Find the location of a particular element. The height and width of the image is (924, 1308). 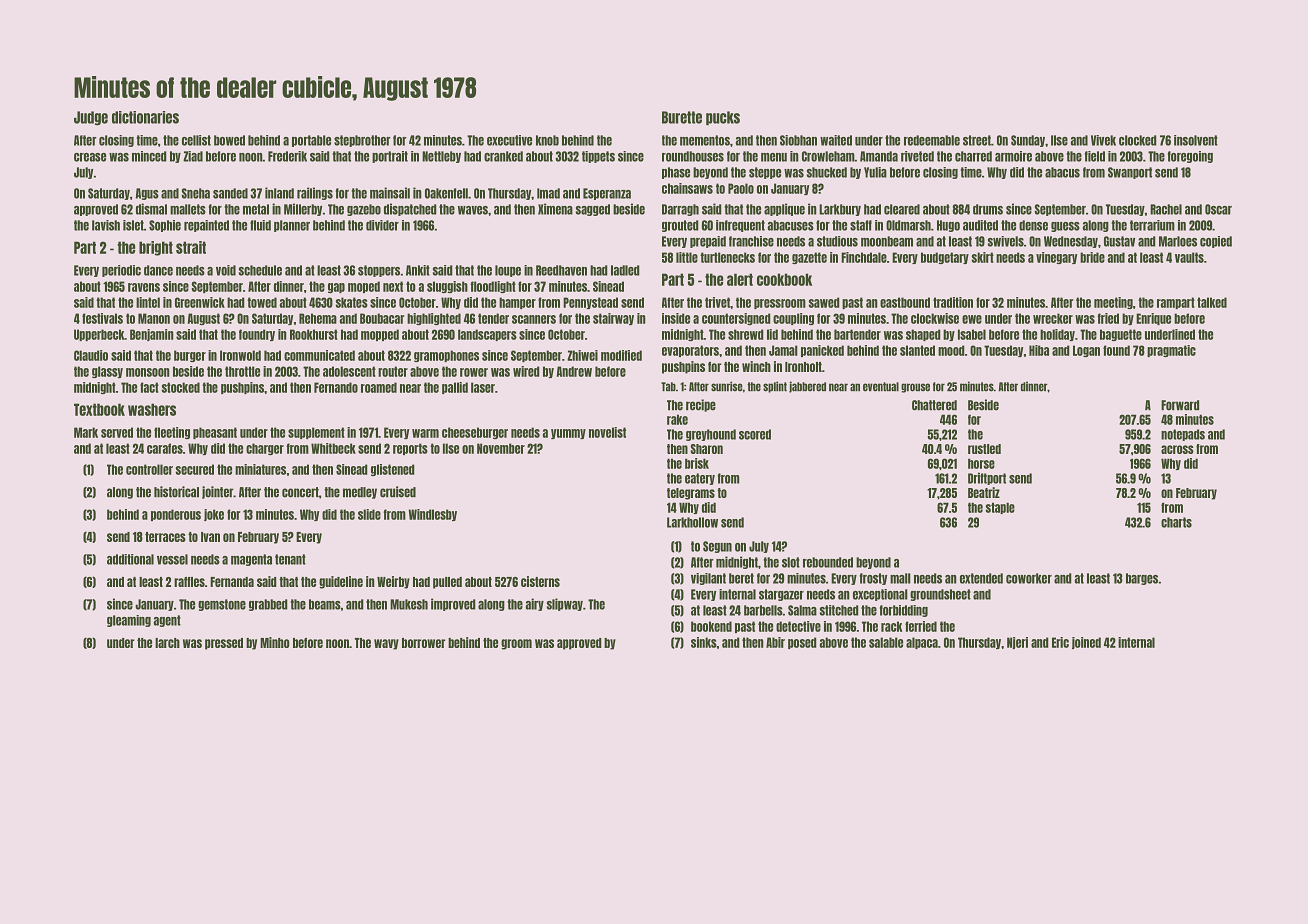

Burette is located at coordinates (682, 117).
